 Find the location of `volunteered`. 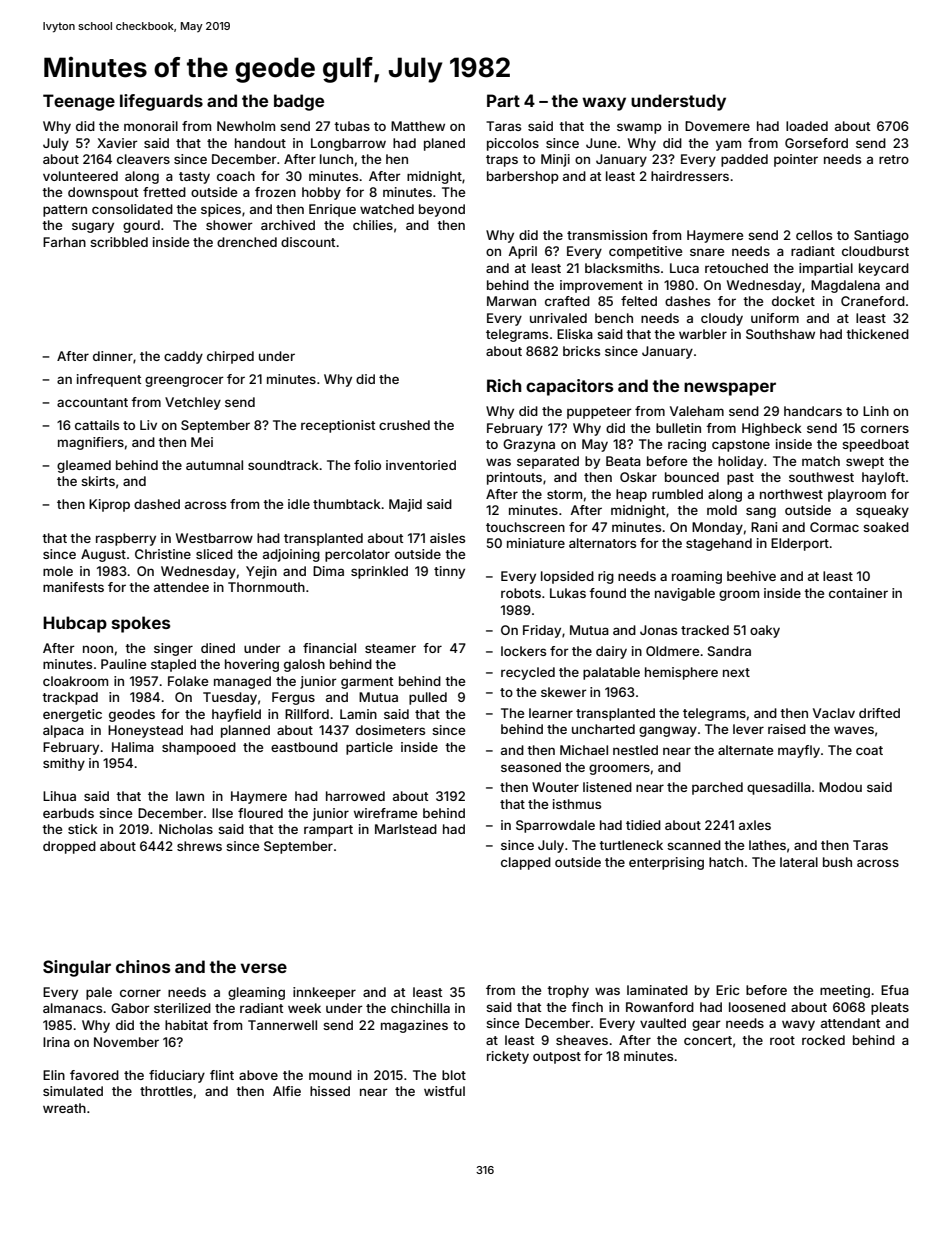

volunteered is located at coordinates (80, 176).
